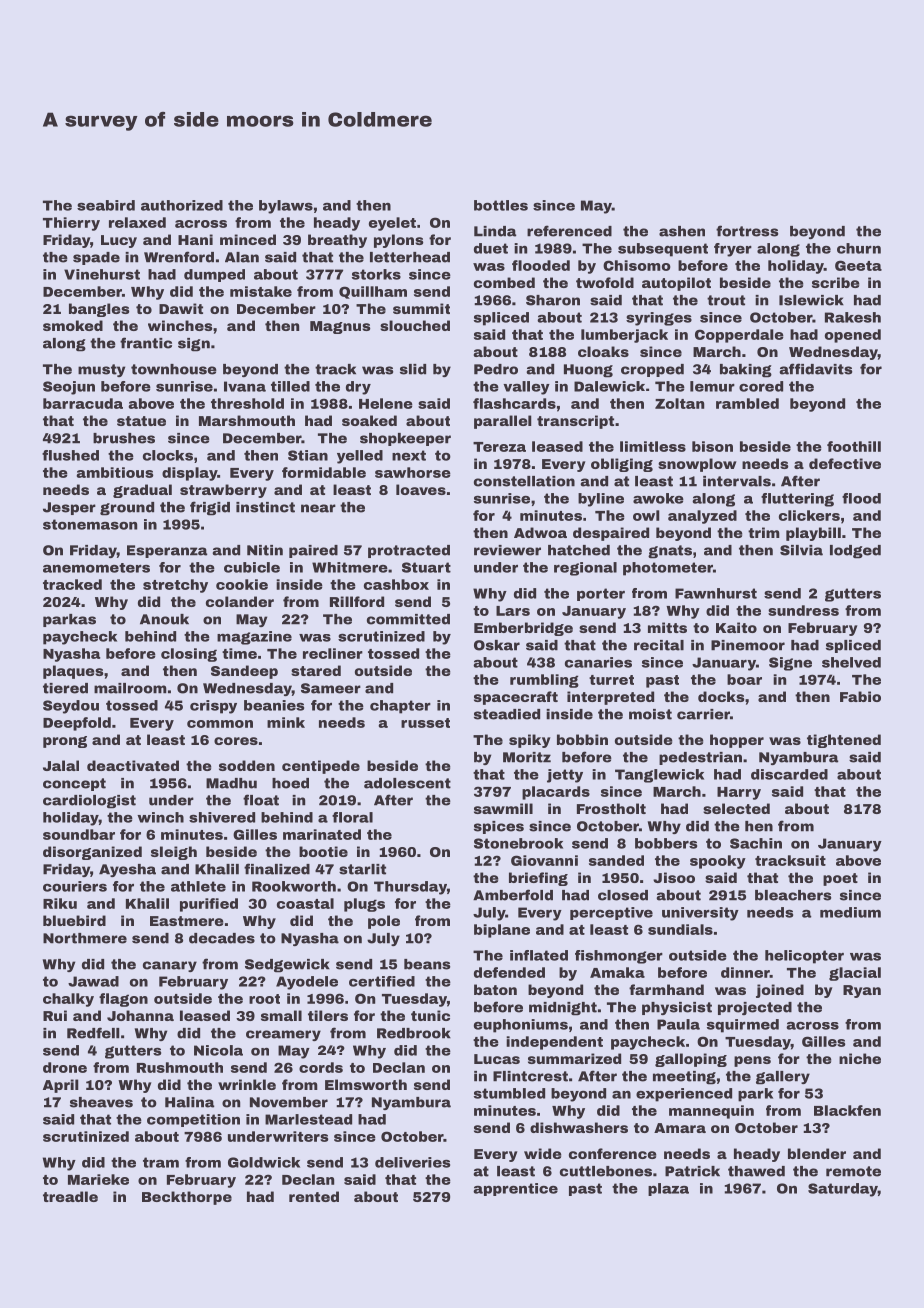 The width and height of the screenshot is (924, 1308). I want to click on Jisoo, so click(674, 877).
